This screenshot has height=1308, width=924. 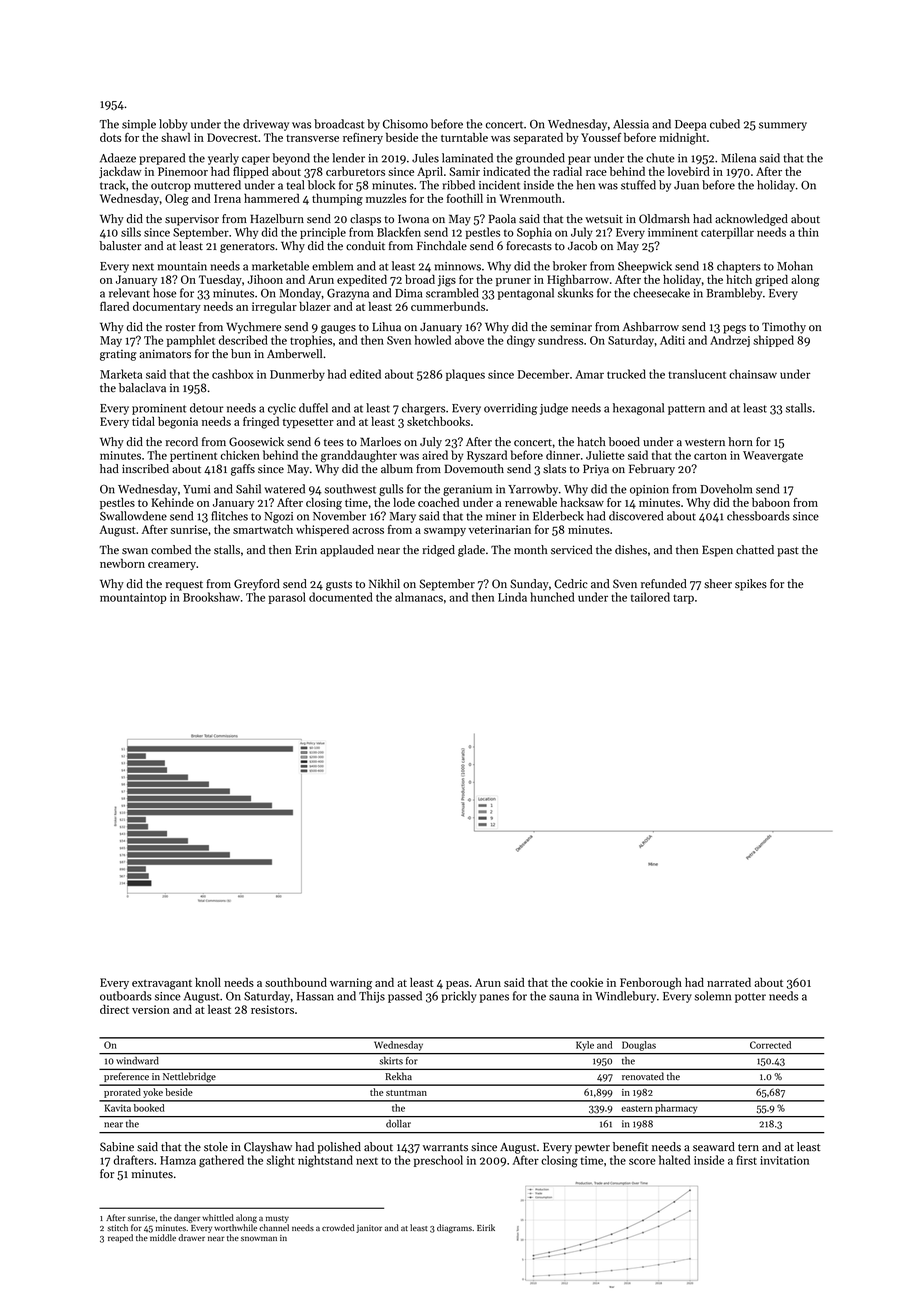 I want to click on geranium, so click(x=467, y=490).
